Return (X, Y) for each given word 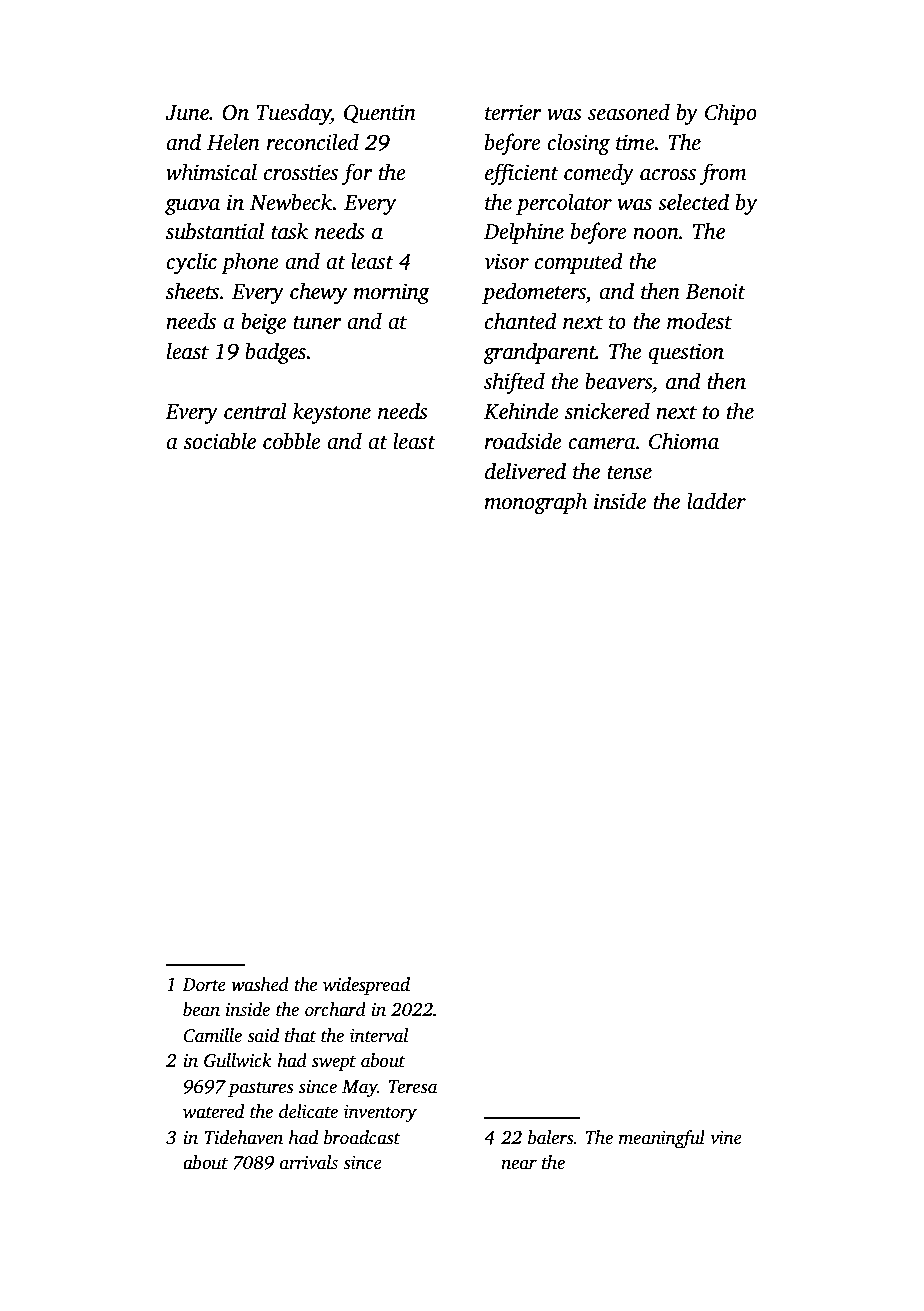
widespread (366, 986)
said (263, 1035)
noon (656, 234)
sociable (220, 441)
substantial (215, 231)
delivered (525, 471)
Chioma (684, 441)
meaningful (662, 1139)
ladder (716, 501)
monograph (535, 503)
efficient (522, 174)
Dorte (204, 985)
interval (379, 1035)
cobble (291, 441)
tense (629, 473)
